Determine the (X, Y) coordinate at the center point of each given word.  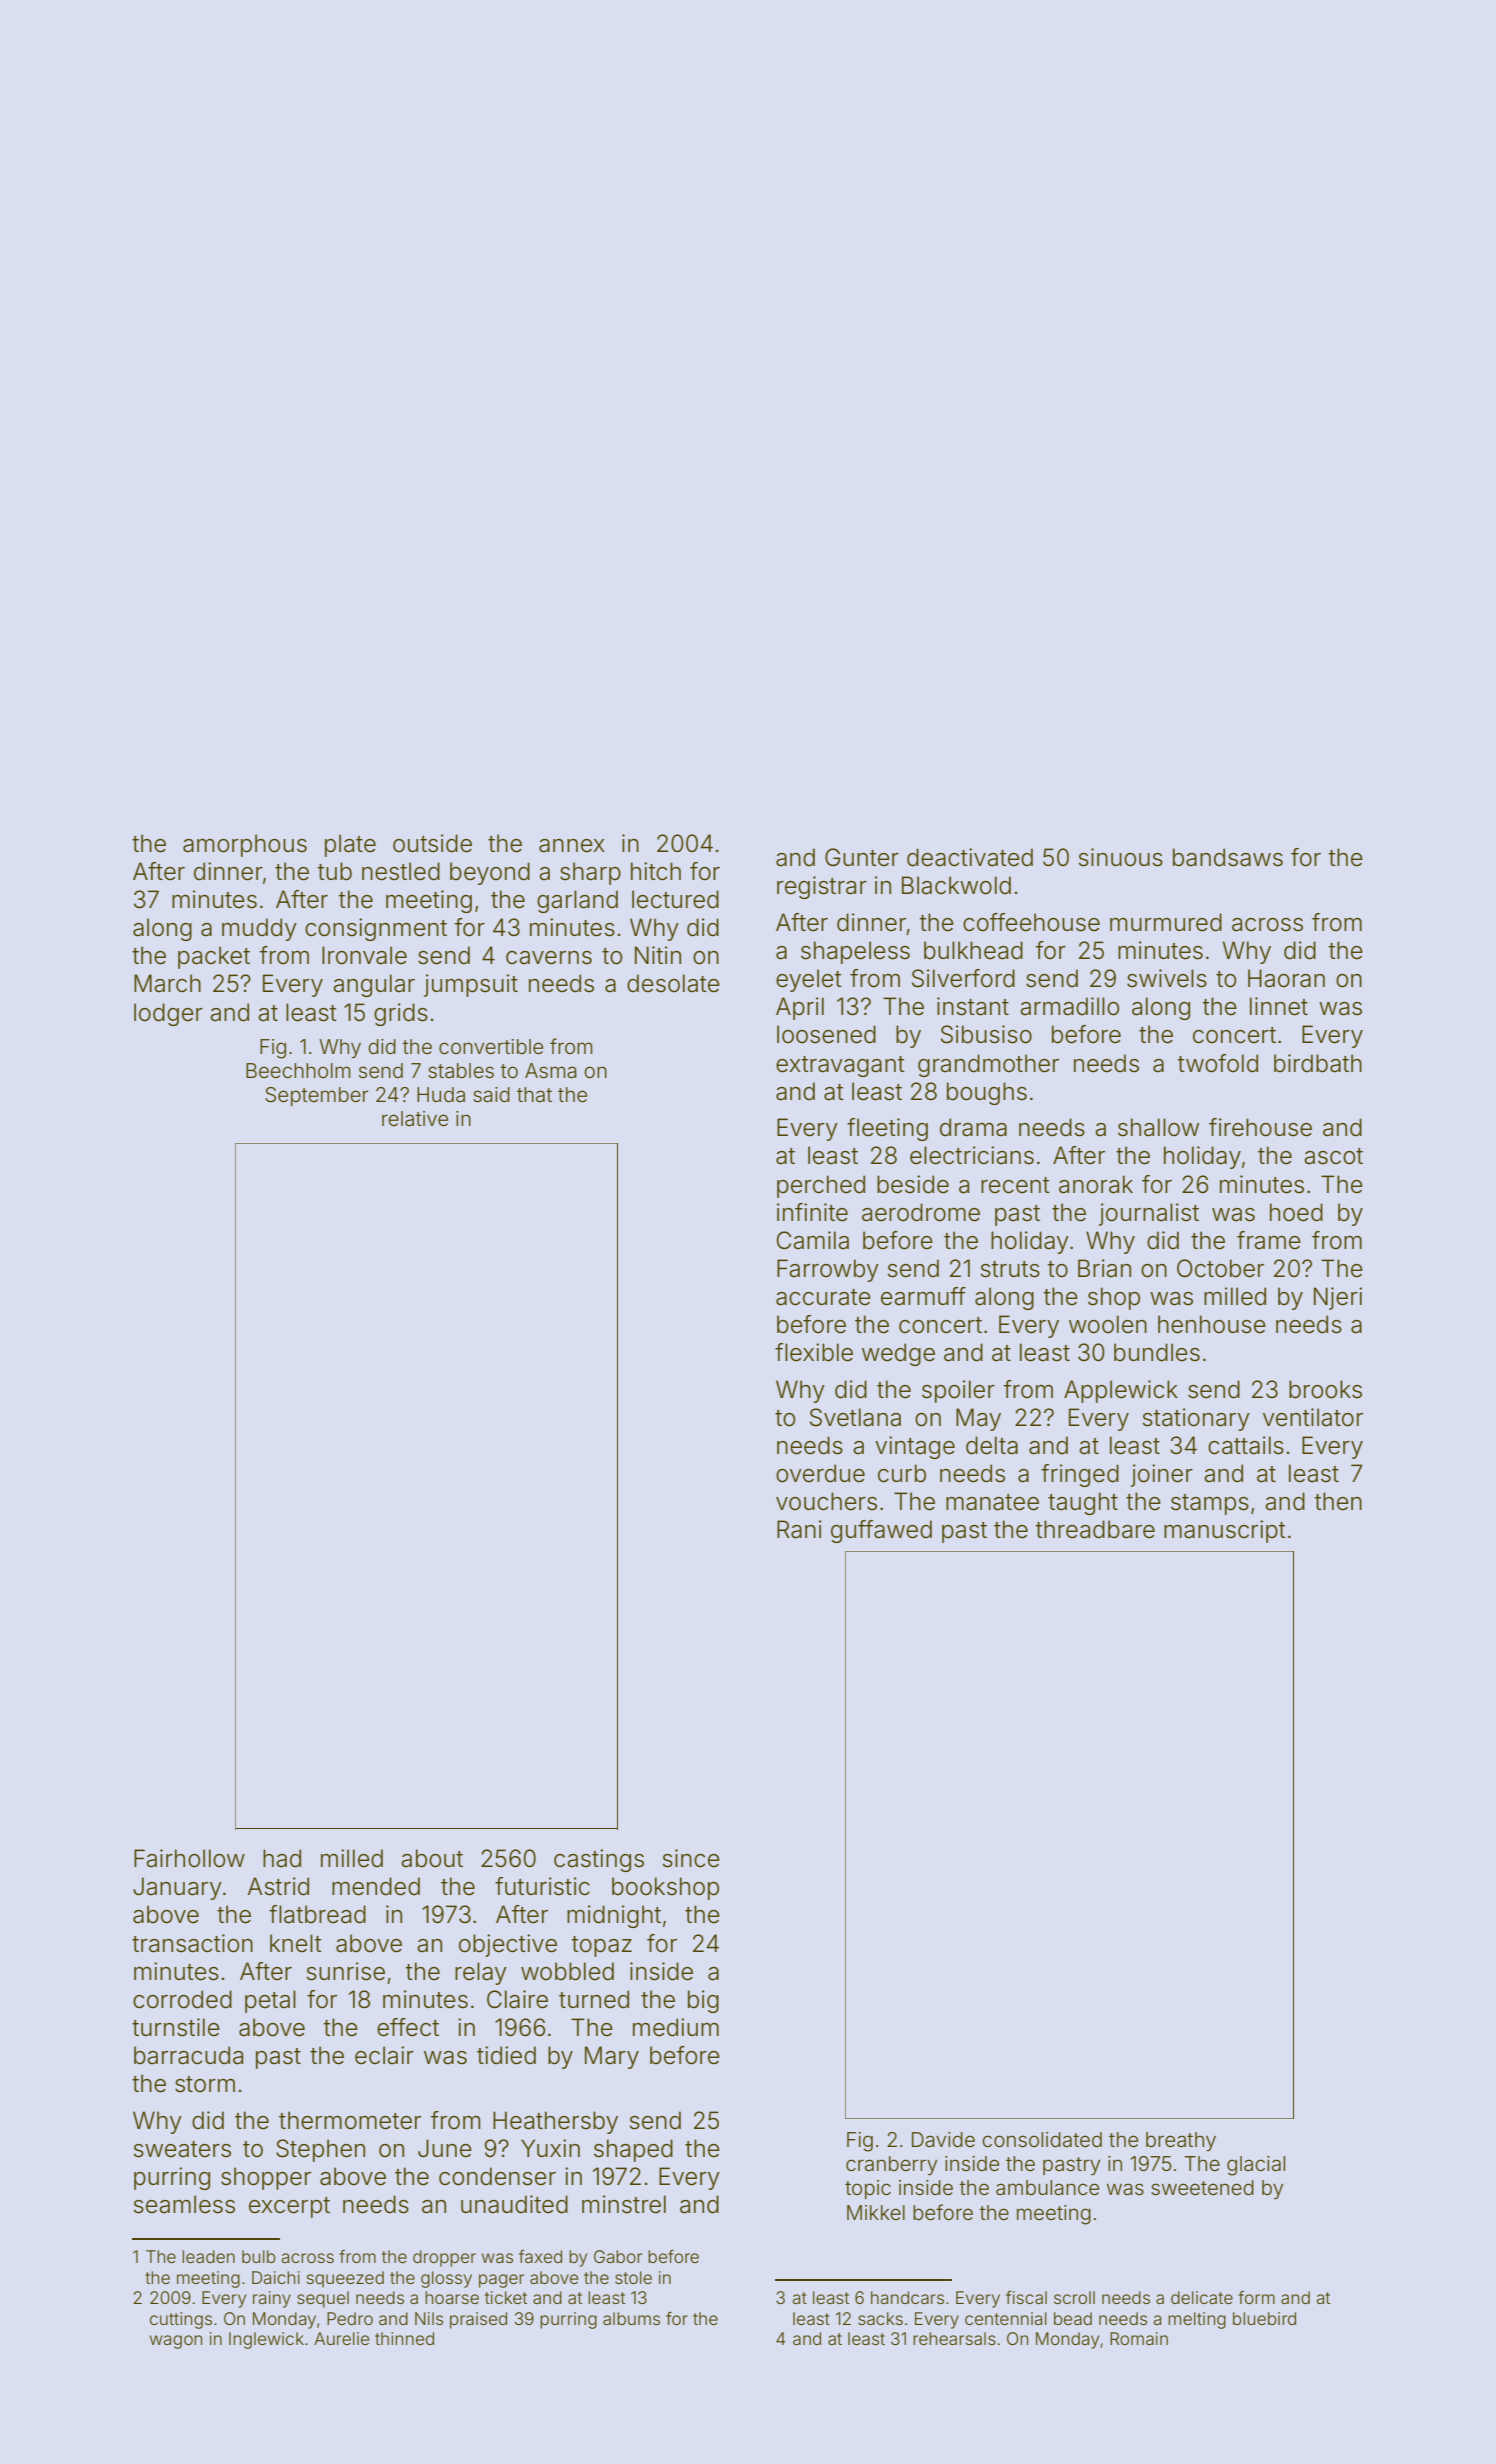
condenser (497, 2176)
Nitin (658, 955)
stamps (1210, 1504)
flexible (814, 1352)
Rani (799, 1529)
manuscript (1225, 1531)
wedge (898, 1354)
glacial (1256, 2166)
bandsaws (1228, 857)
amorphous (245, 845)
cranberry (891, 2166)
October (1220, 1268)
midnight (614, 1916)
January (177, 1888)
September (317, 1096)
